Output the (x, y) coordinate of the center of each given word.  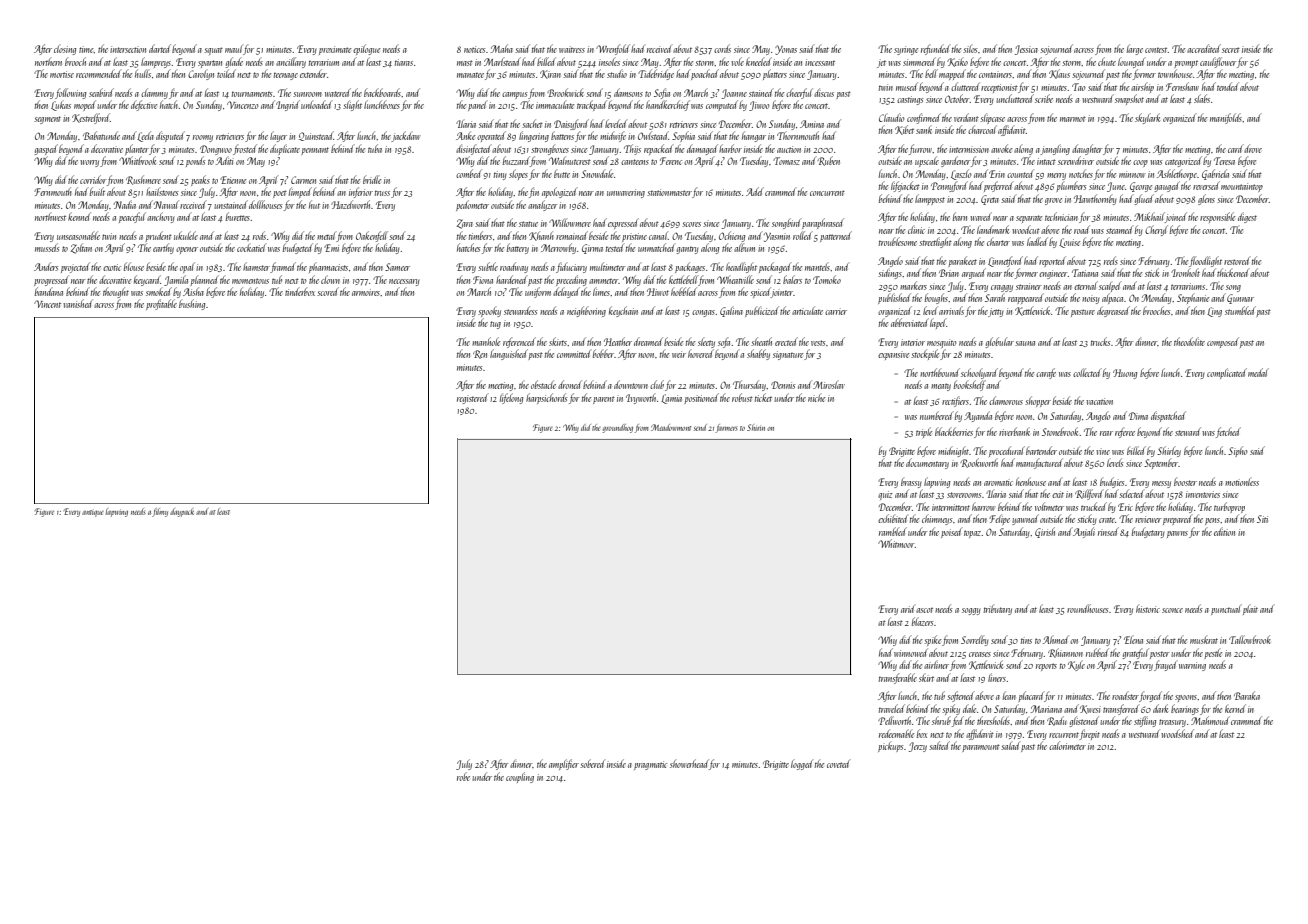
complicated (1227, 373)
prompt (1186, 64)
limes (601, 291)
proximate (335, 50)
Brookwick (565, 92)
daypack (182, 512)
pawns (1177, 534)
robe (463, 776)
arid (908, 608)
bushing (192, 304)
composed (1223, 342)
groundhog (618, 428)
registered (473, 398)
